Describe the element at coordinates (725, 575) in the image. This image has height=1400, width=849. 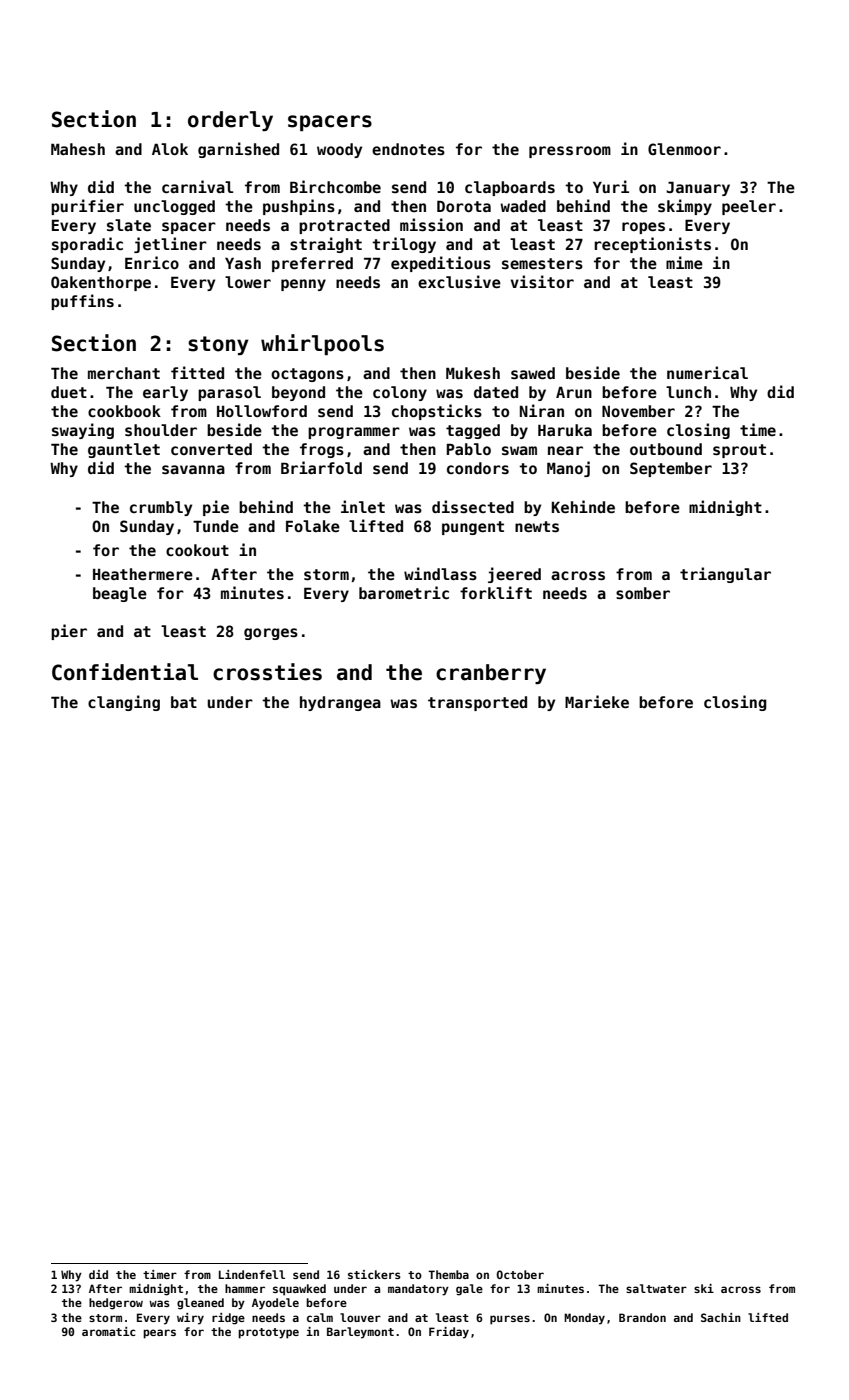
I see `triangular` at that location.
